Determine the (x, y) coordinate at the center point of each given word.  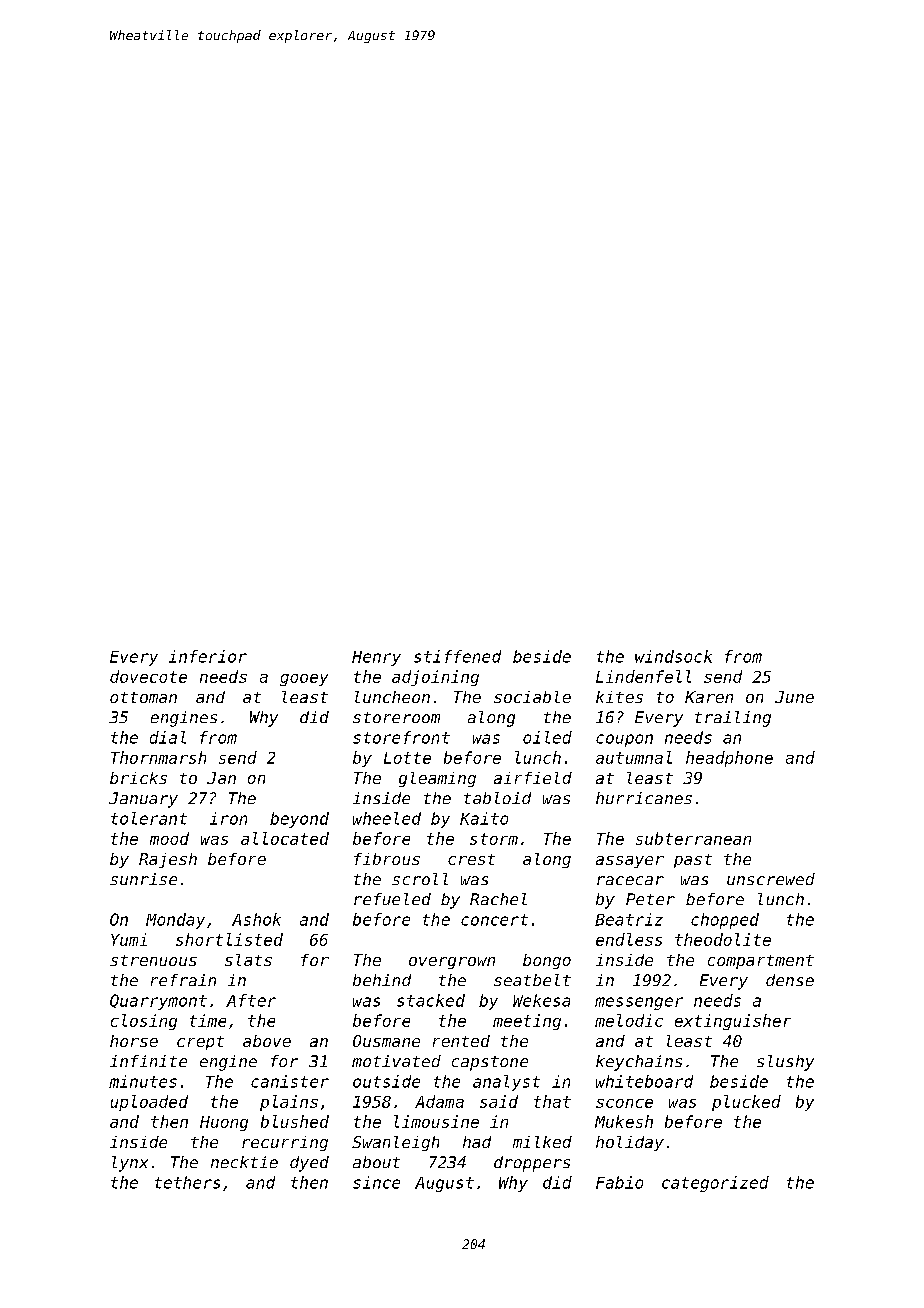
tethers (187, 1182)
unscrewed (771, 879)
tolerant (149, 818)
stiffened (457, 656)
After (251, 1000)
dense (790, 980)
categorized (715, 1184)
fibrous (387, 859)
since (376, 1182)
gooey (304, 680)
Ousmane (386, 1041)
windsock (673, 656)
